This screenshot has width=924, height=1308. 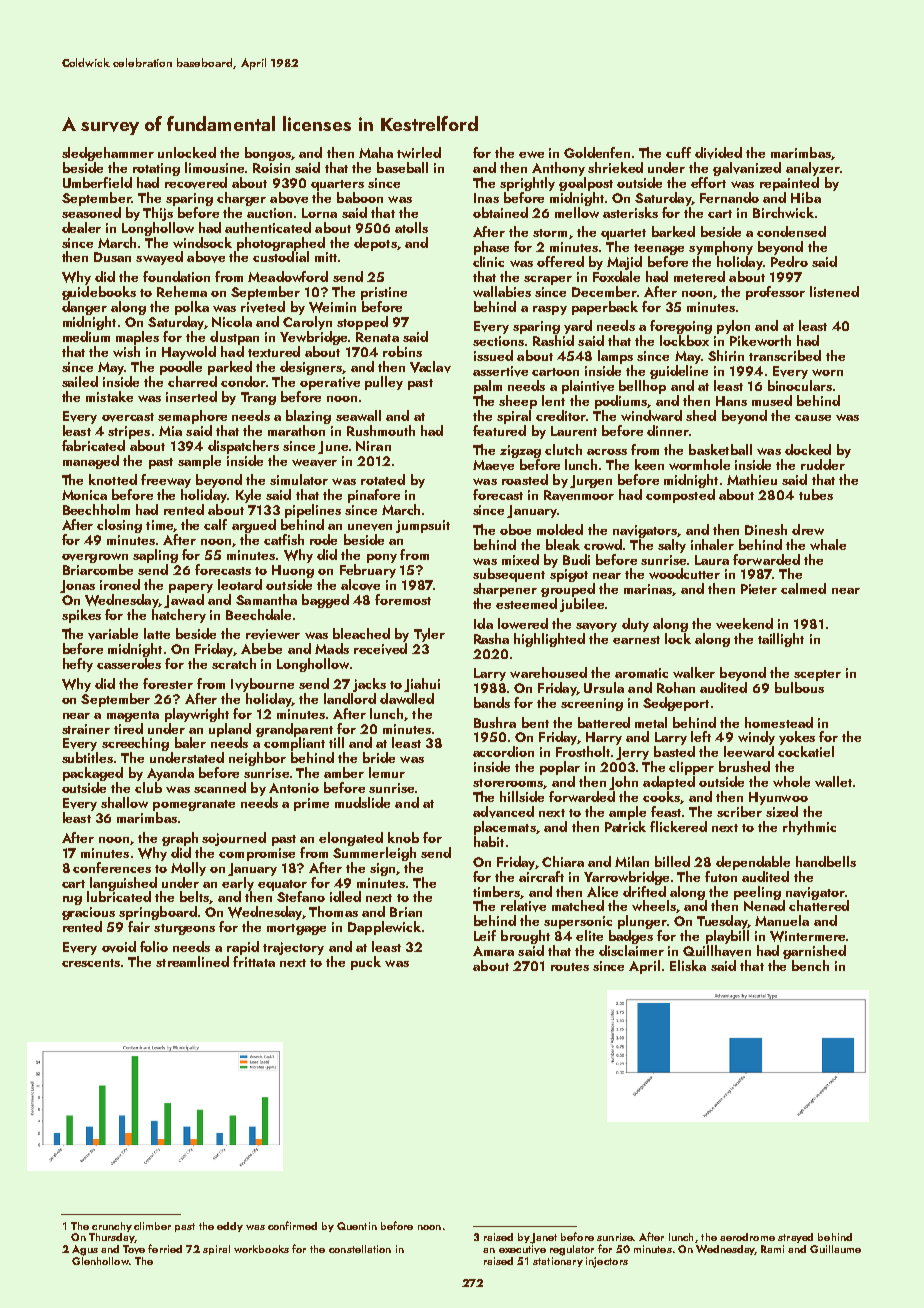 I want to click on rotating, so click(x=156, y=169).
